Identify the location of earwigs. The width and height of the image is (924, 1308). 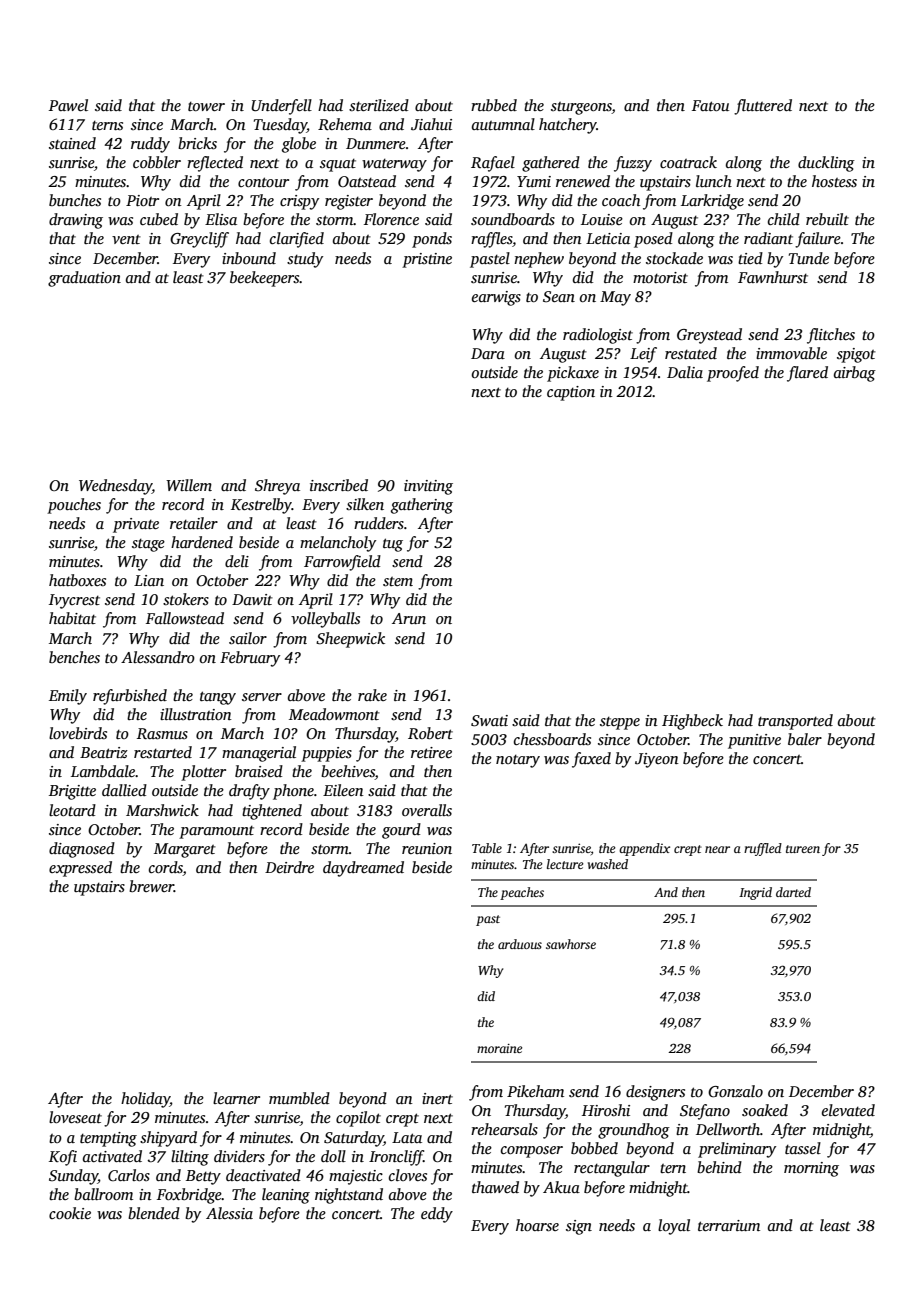
(496, 298).
